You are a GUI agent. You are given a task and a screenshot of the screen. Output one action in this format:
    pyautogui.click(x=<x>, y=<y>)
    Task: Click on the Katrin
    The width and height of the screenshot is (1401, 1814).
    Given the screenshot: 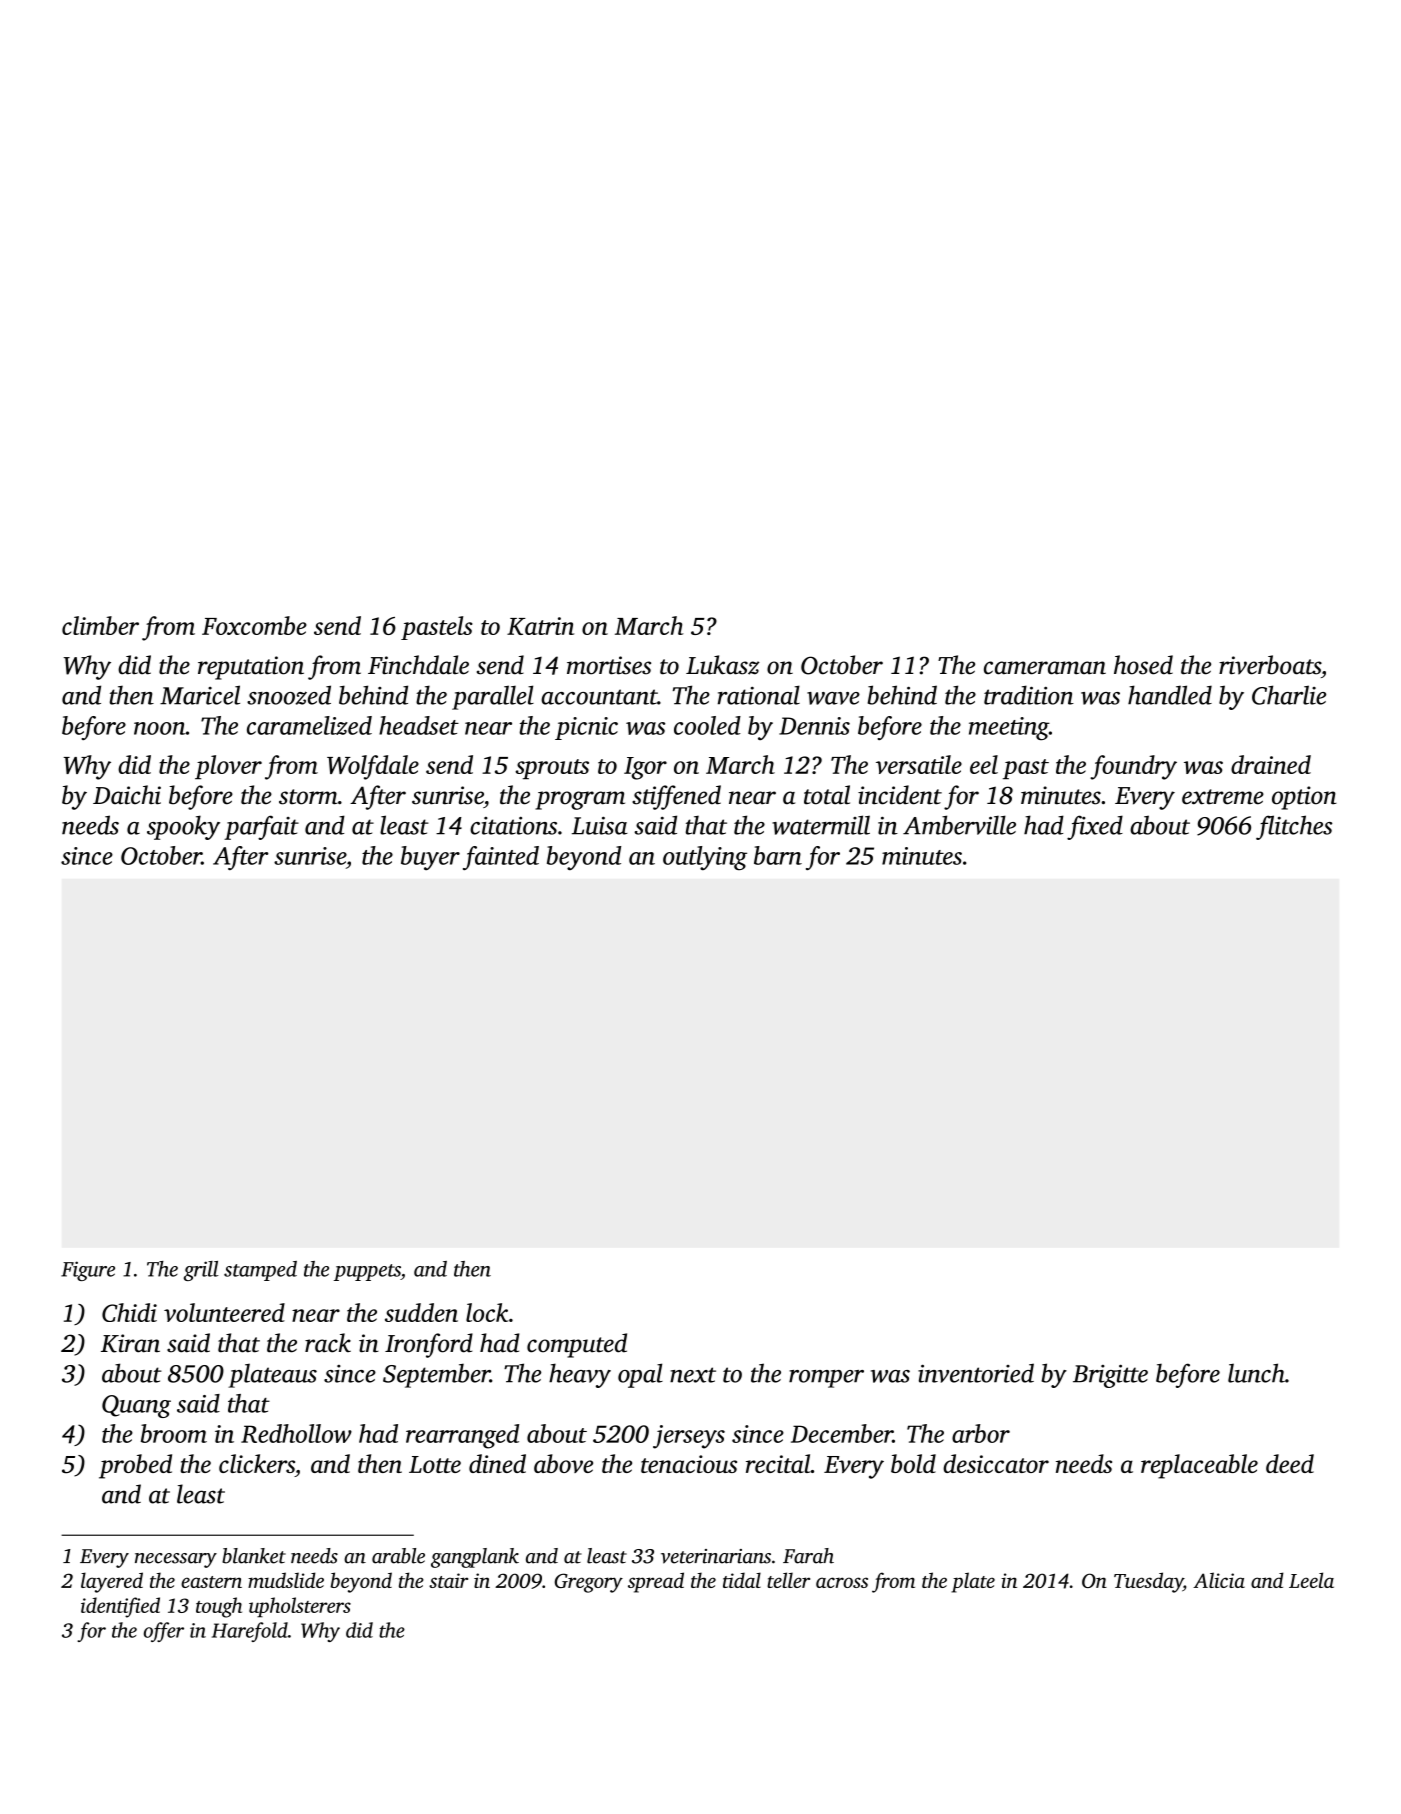 What is the action you would take?
    pyautogui.click(x=540, y=626)
